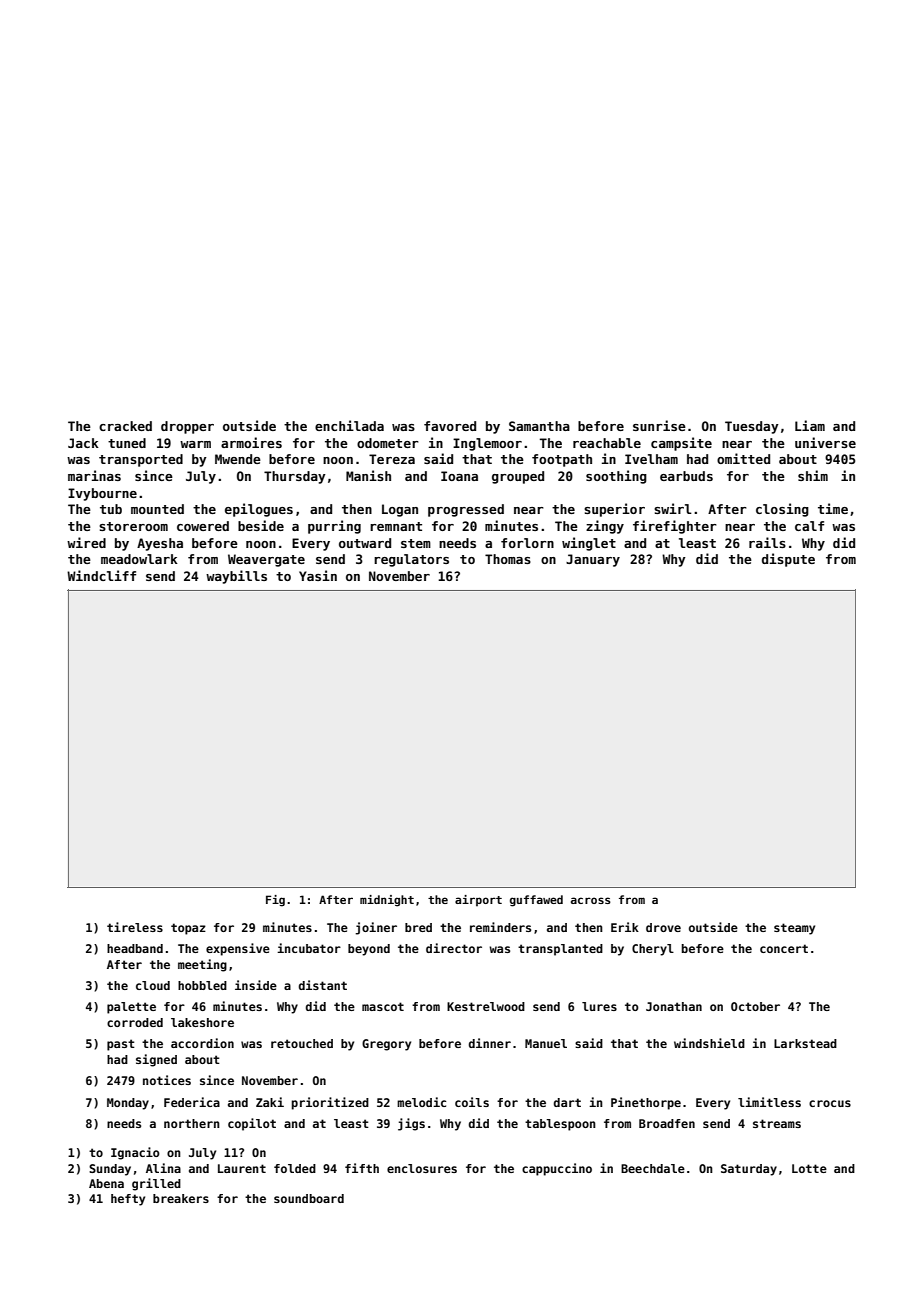 The image size is (924, 1308). I want to click on soundboard, so click(309, 1198).
